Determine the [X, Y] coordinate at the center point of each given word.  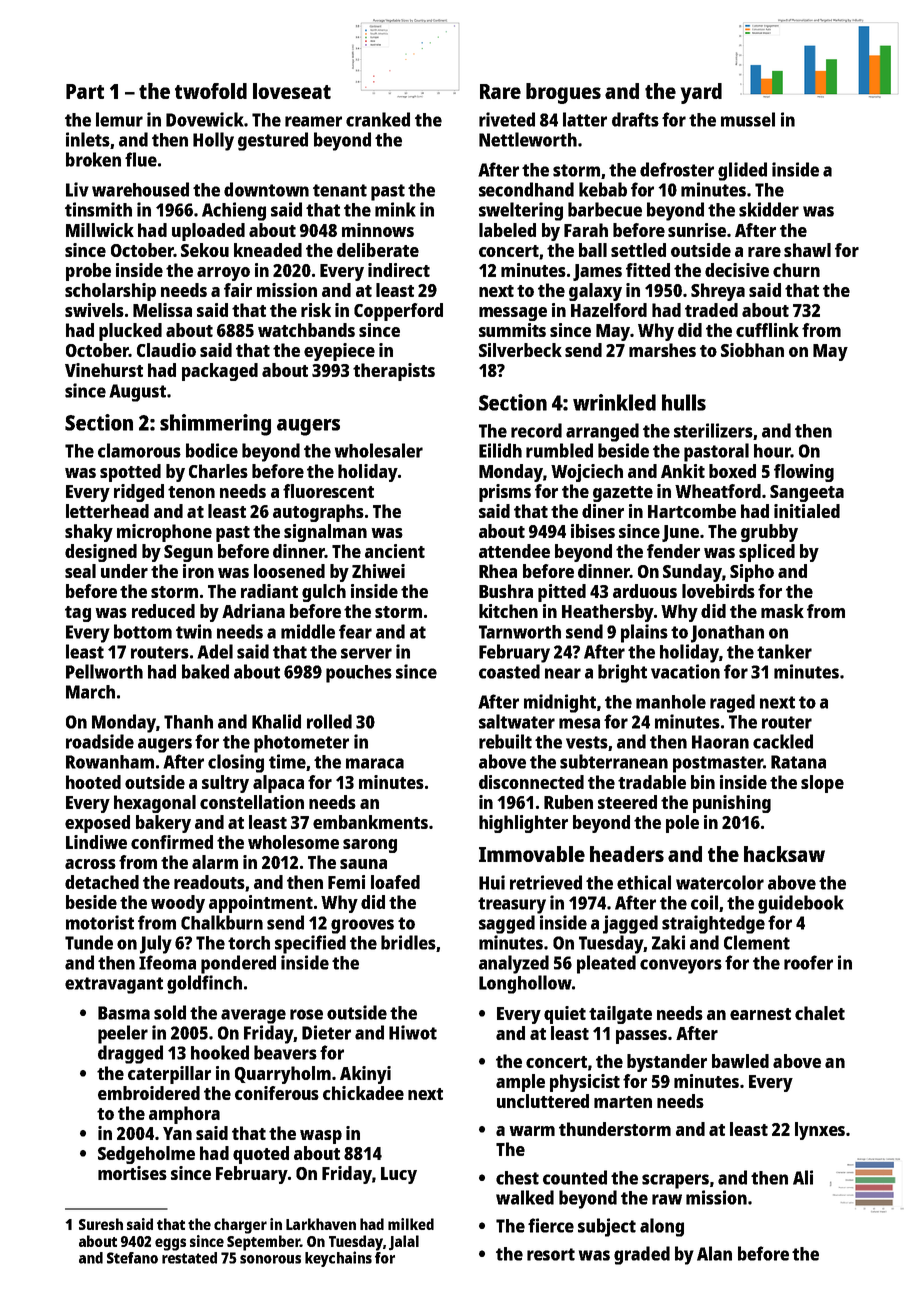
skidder [769, 209]
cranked [378, 119]
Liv [77, 189]
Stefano [132, 1258]
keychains [338, 1259]
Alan [714, 1253]
